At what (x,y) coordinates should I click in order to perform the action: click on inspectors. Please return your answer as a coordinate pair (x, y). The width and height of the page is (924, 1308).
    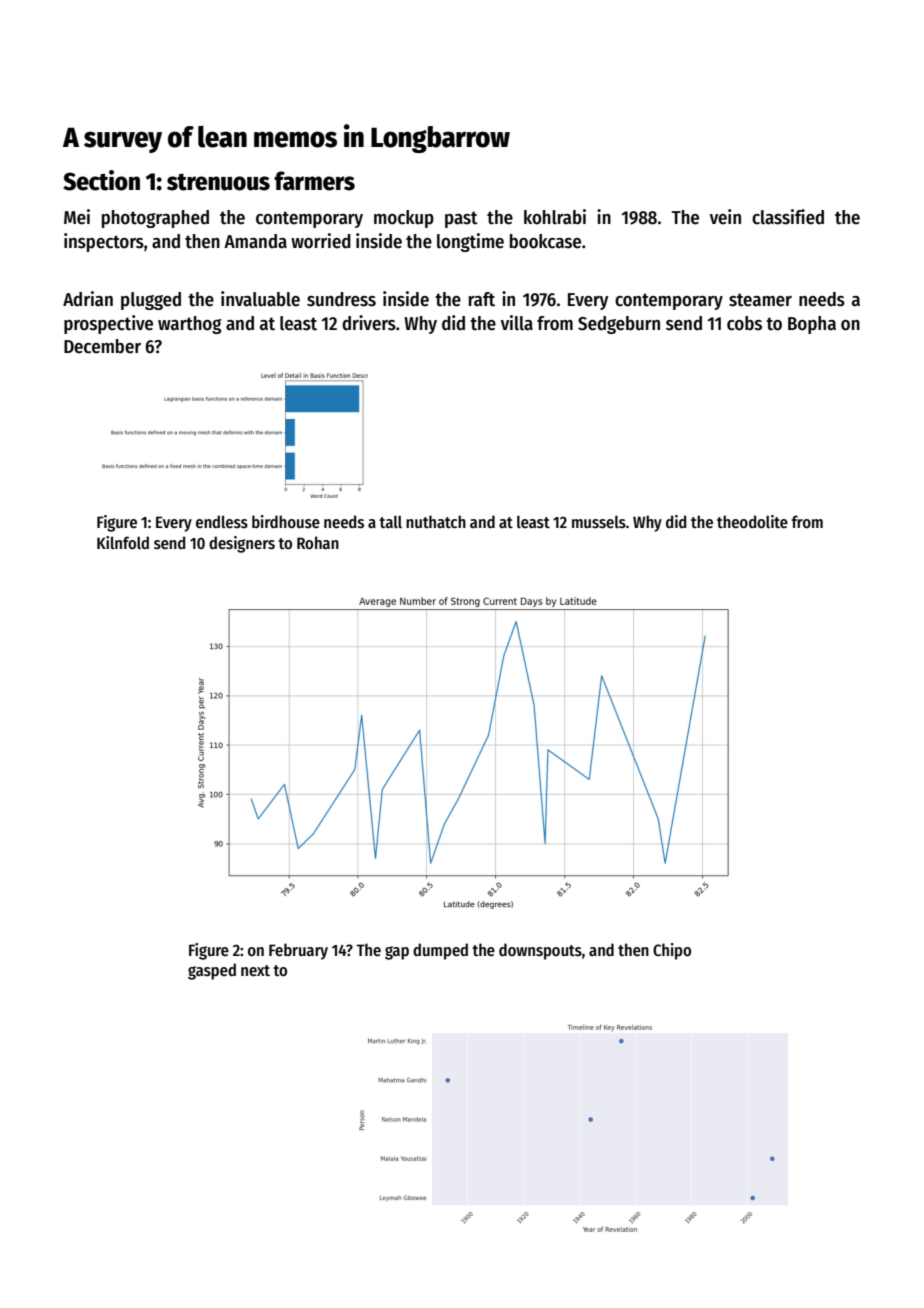
    Looking at the image, I should click on (104, 242).
